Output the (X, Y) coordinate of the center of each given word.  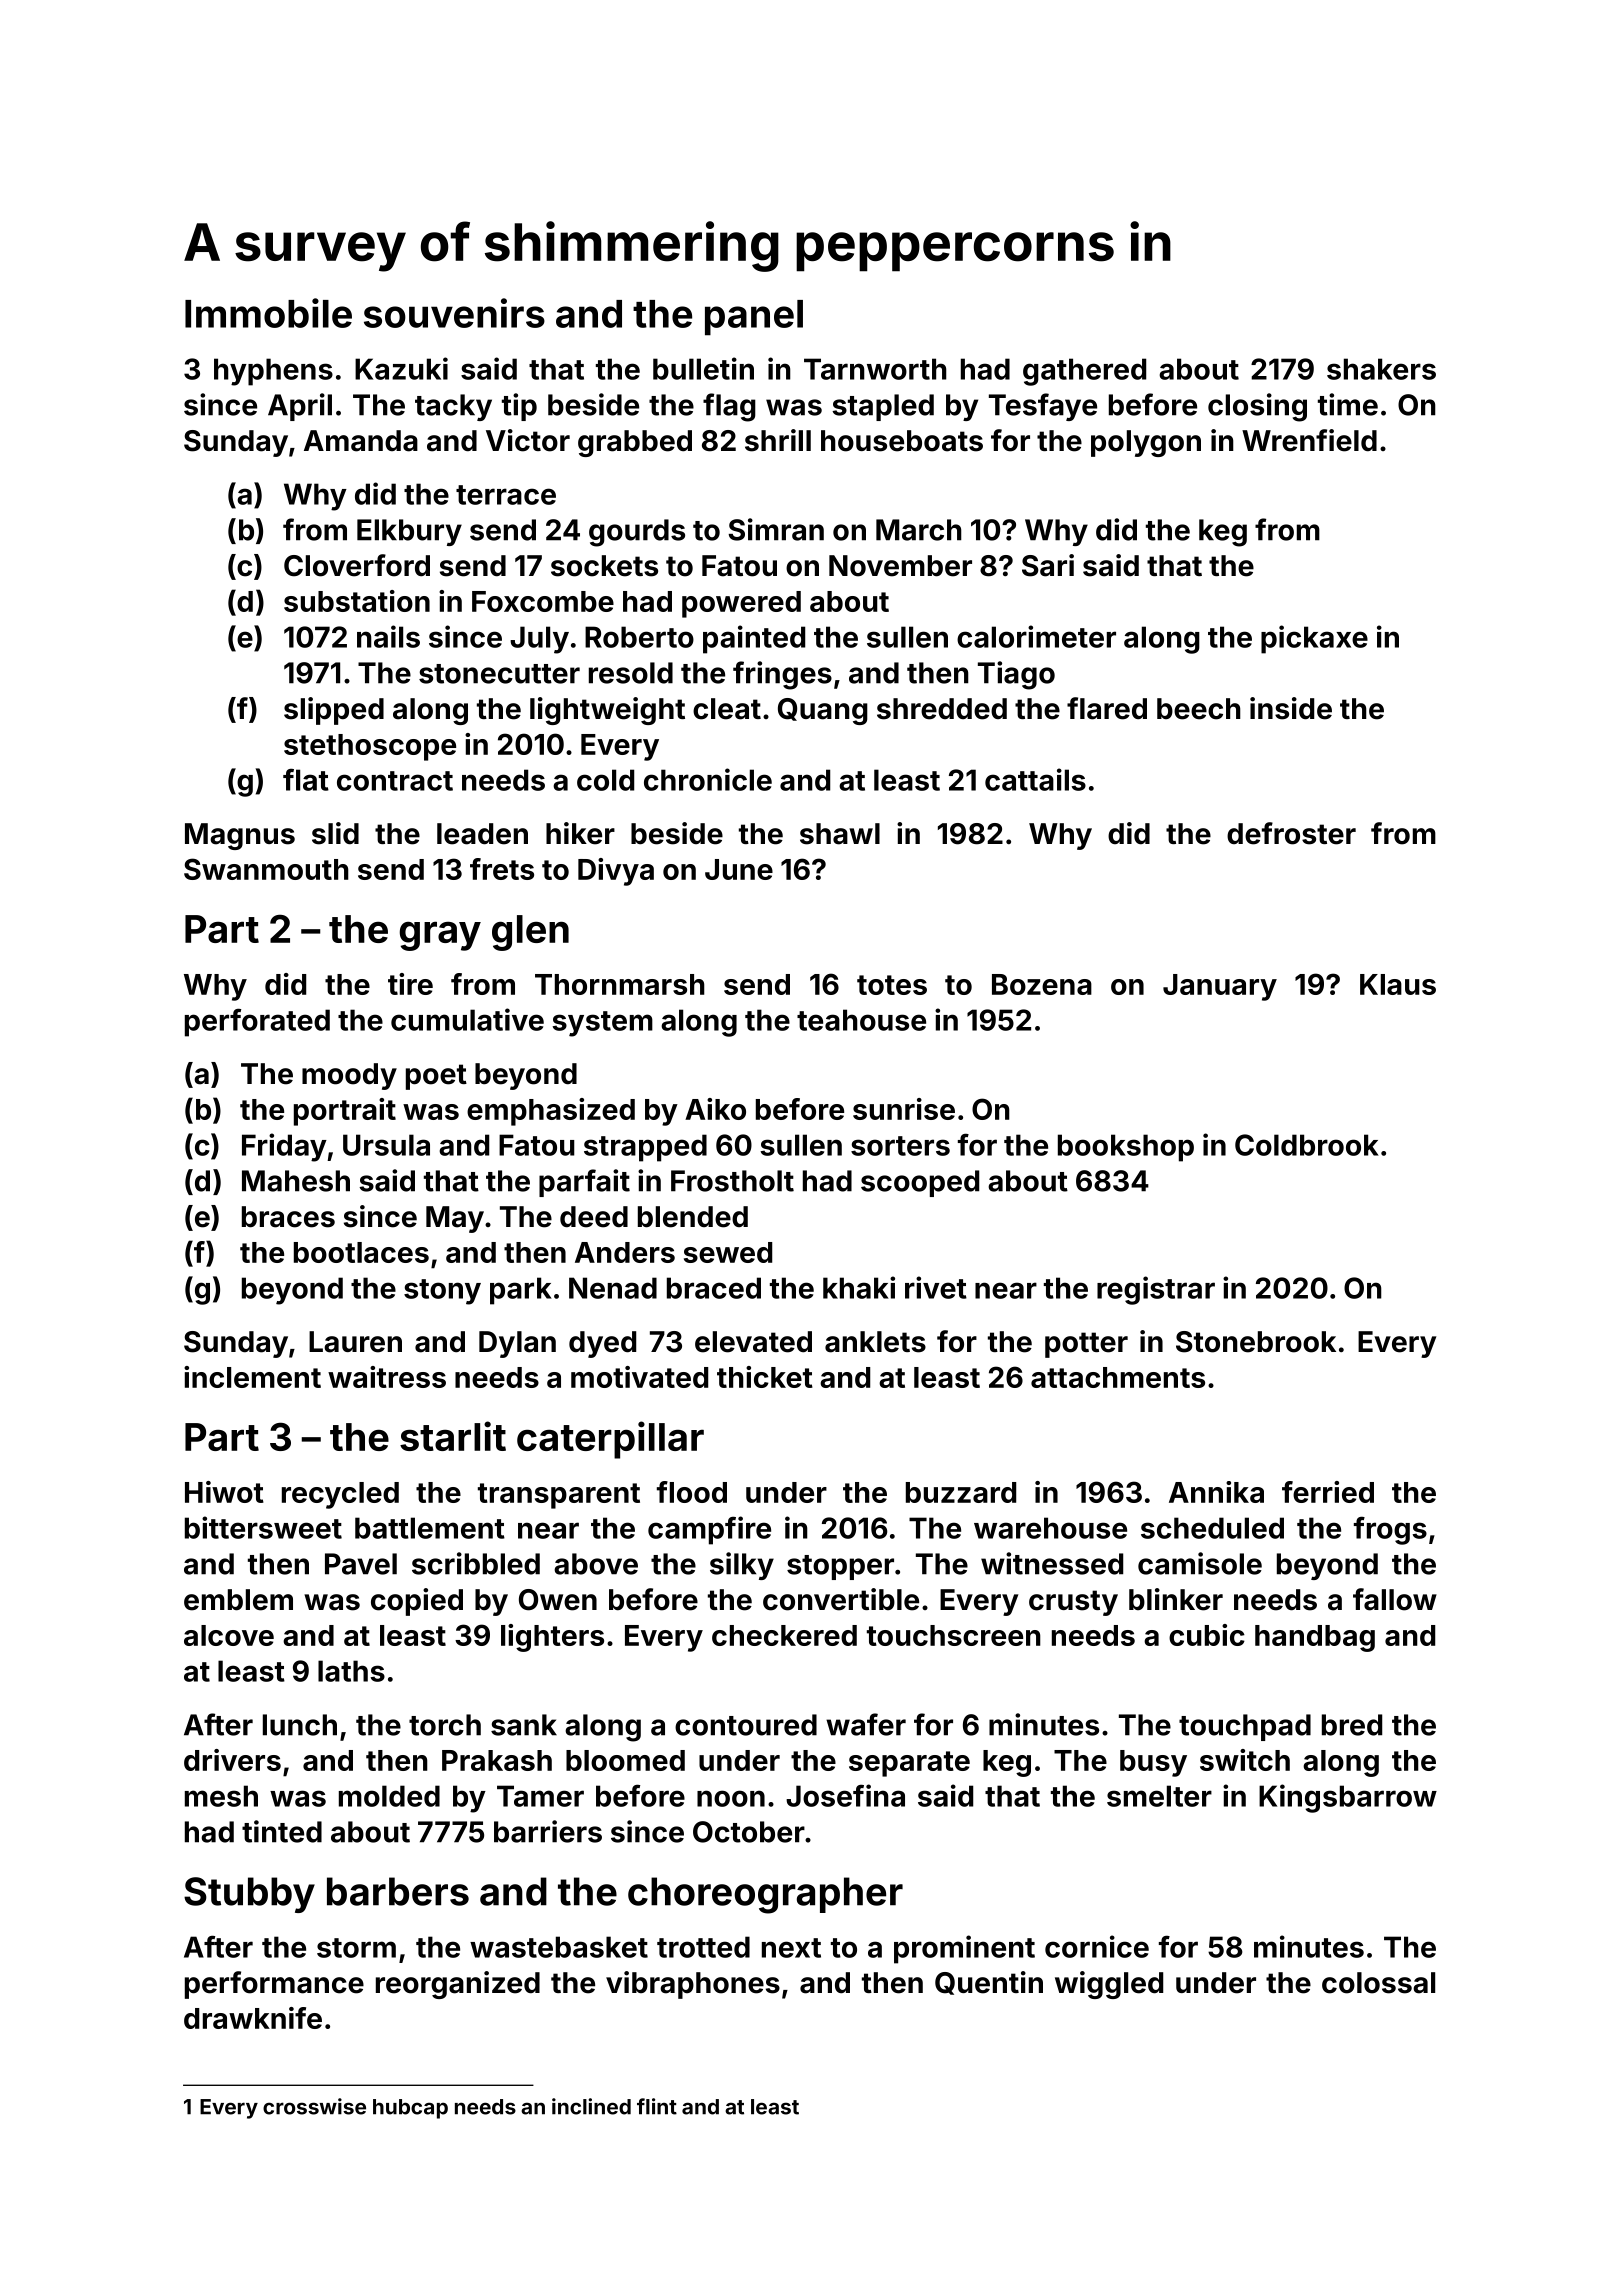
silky (742, 1566)
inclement (252, 1377)
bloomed (625, 1760)
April (300, 407)
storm (356, 1948)
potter (1086, 1345)
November (900, 566)
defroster (1291, 833)
